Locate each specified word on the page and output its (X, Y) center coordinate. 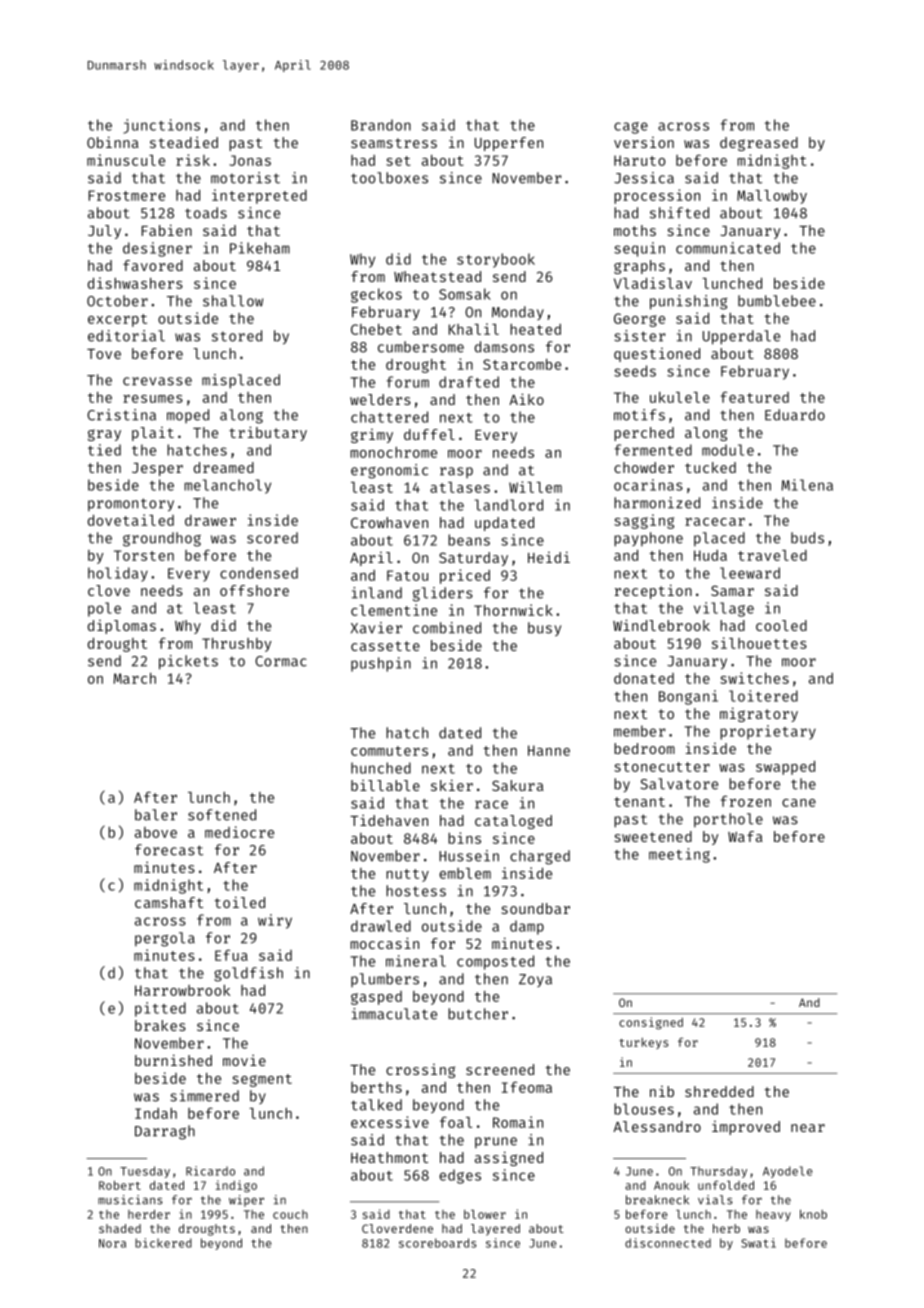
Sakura (518, 785)
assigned (509, 1158)
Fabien (167, 230)
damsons (504, 347)
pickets (188, 662)
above (156, 832)
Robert (120, 1185)
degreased (759, 144)
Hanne (549, 750)
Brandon (381, 125)
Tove (104, 354)
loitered (763, 696)
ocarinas (648, 485)
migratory (759, 714)
